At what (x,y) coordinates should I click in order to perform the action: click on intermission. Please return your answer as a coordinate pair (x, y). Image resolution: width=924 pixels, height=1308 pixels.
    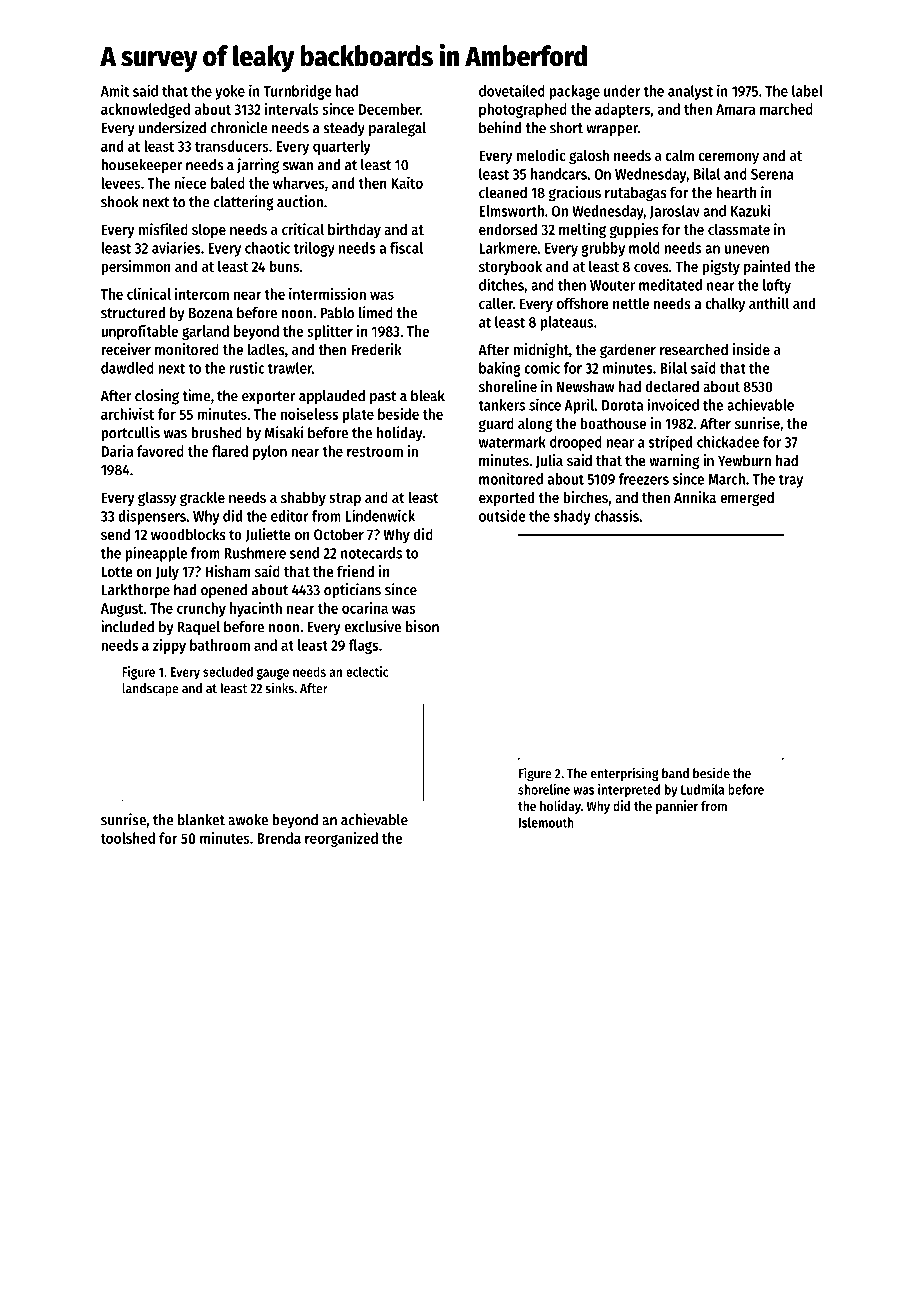
    Looking at the image, I should click on (327, 294).
